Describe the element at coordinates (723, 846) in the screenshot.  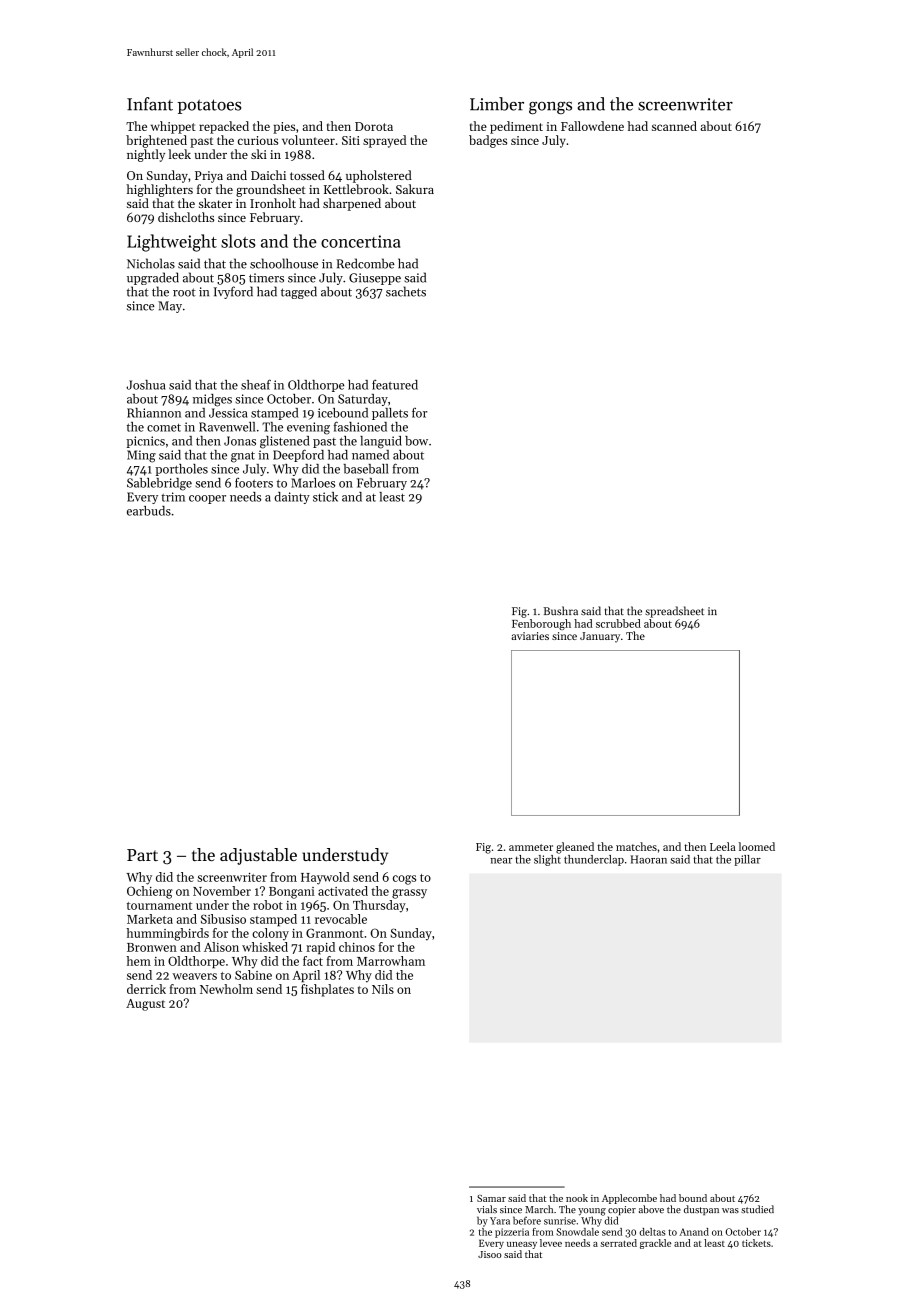
I see `Leela` at that location.
